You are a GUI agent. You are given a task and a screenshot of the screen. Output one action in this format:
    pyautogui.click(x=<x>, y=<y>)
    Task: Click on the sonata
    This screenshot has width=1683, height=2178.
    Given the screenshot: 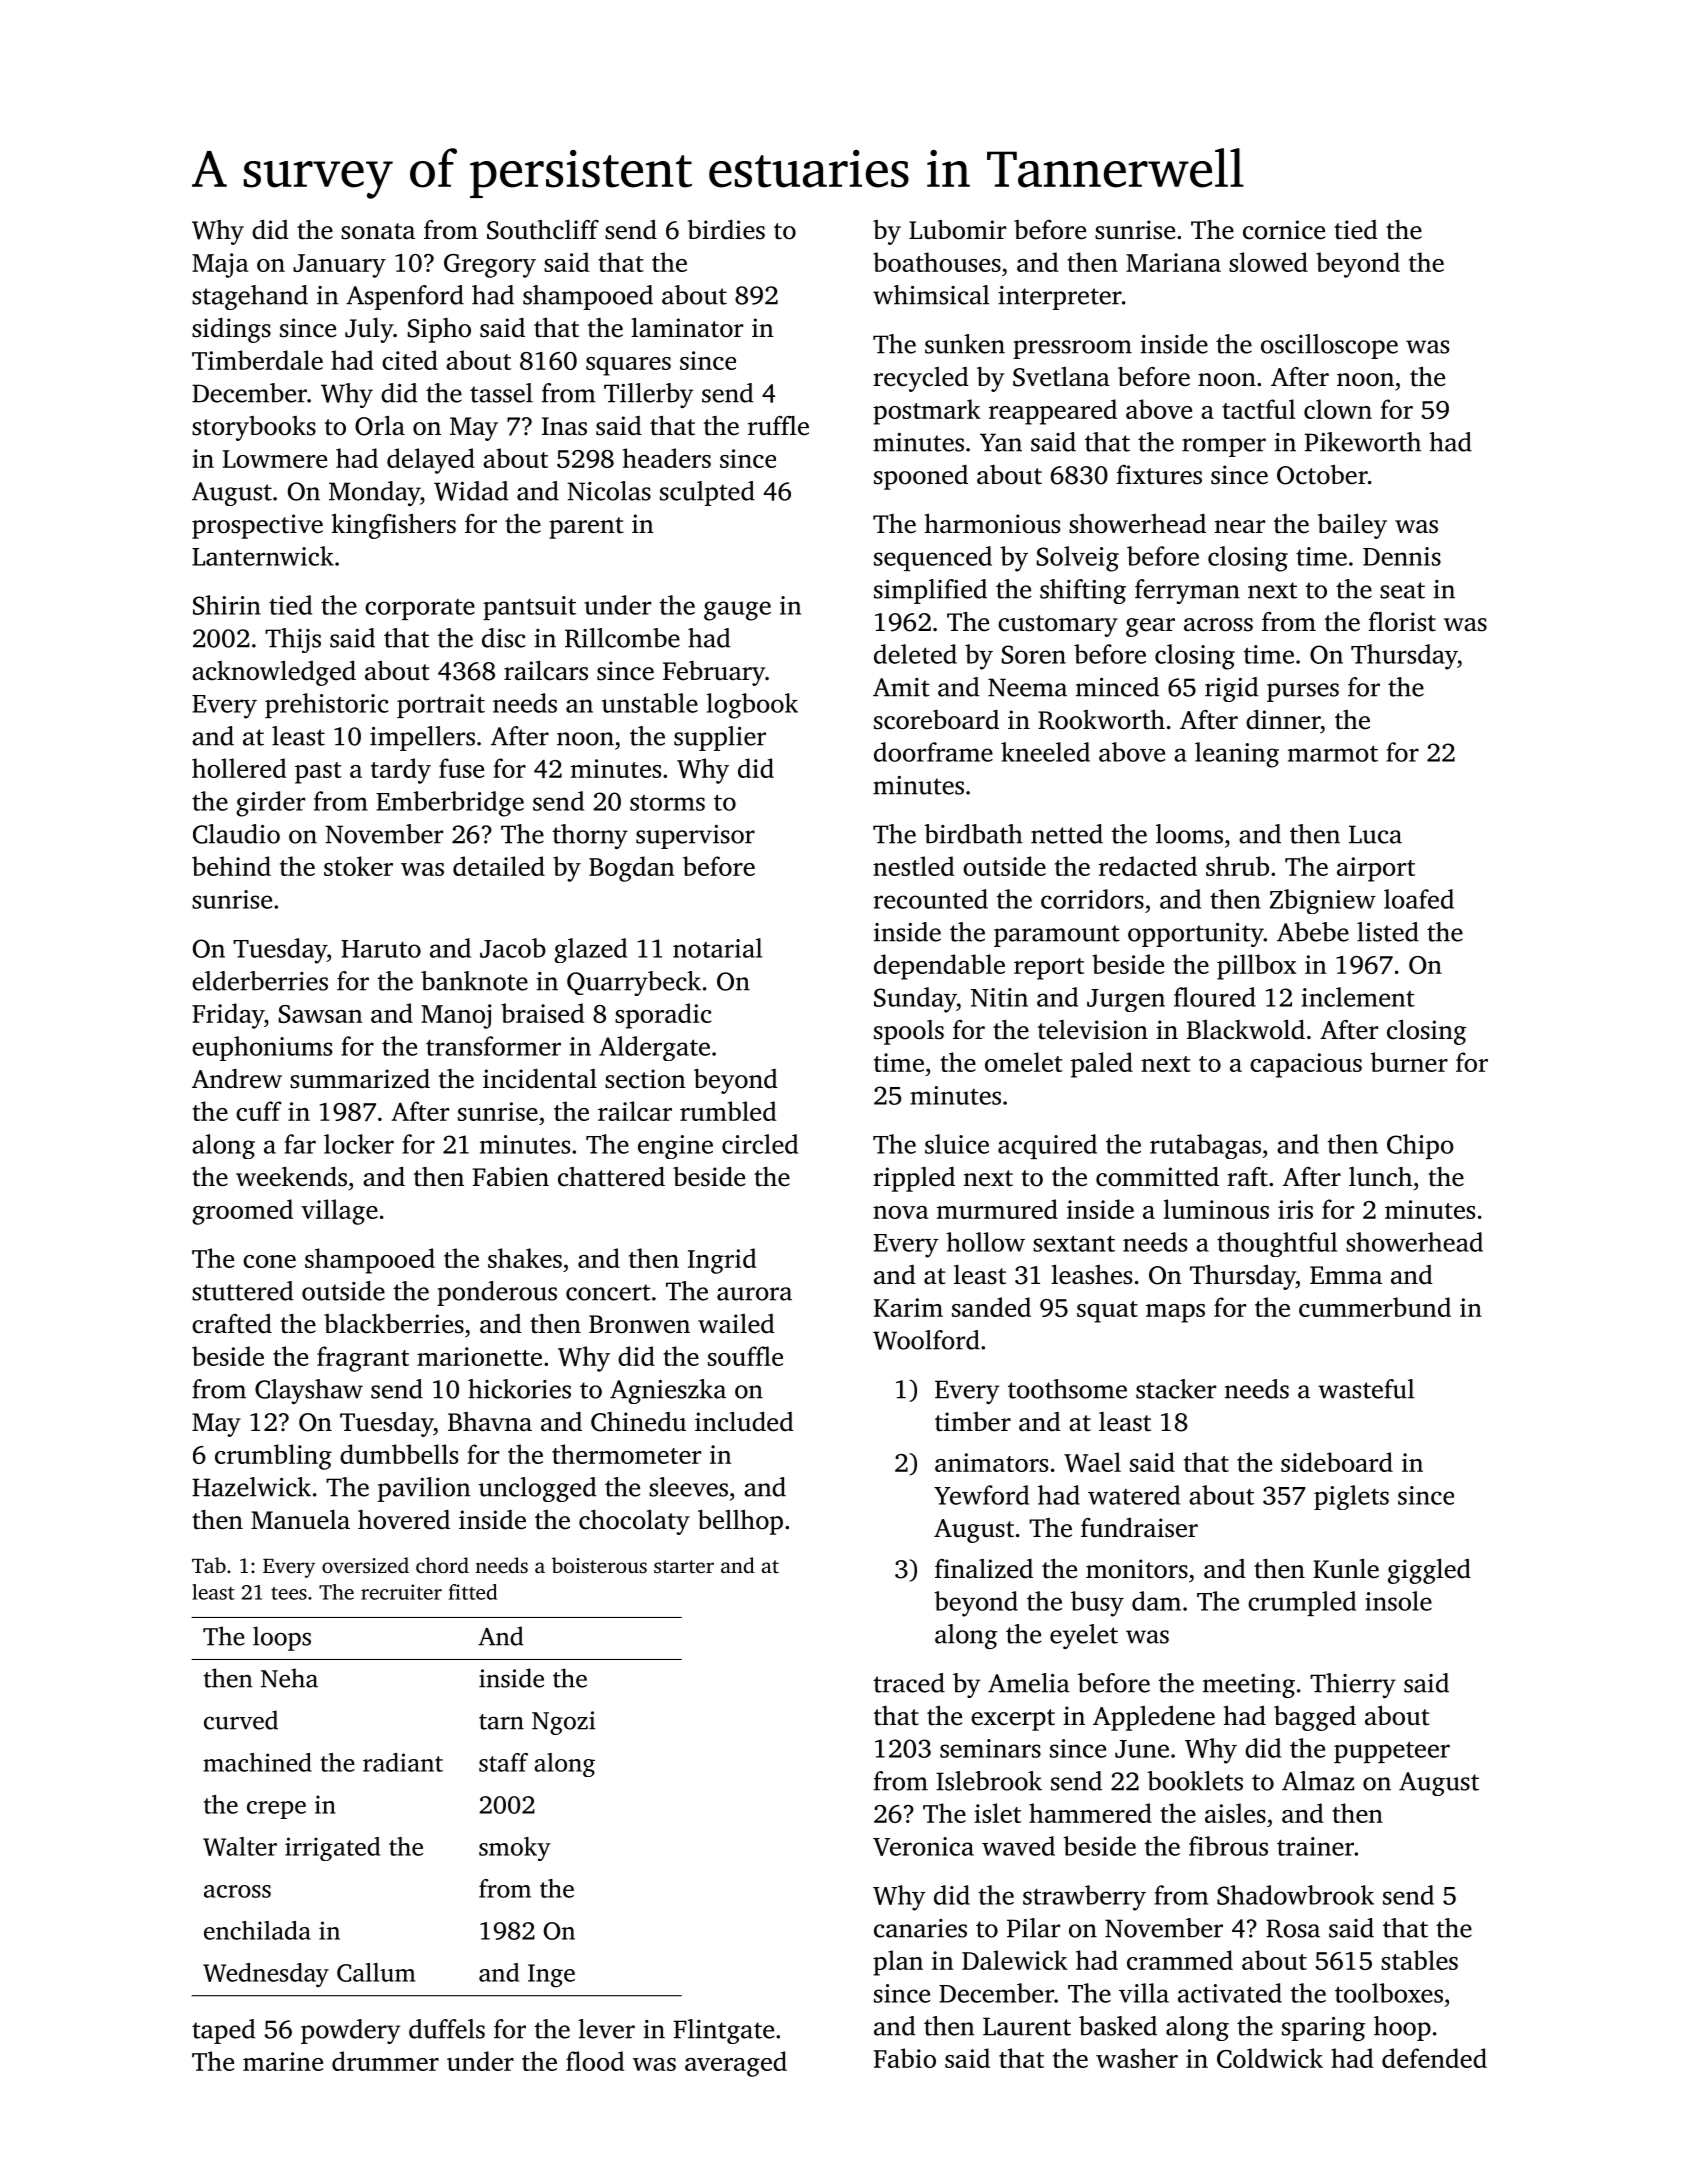 What is the action you would take?
    pyautogui.click(x=378, y=231)
